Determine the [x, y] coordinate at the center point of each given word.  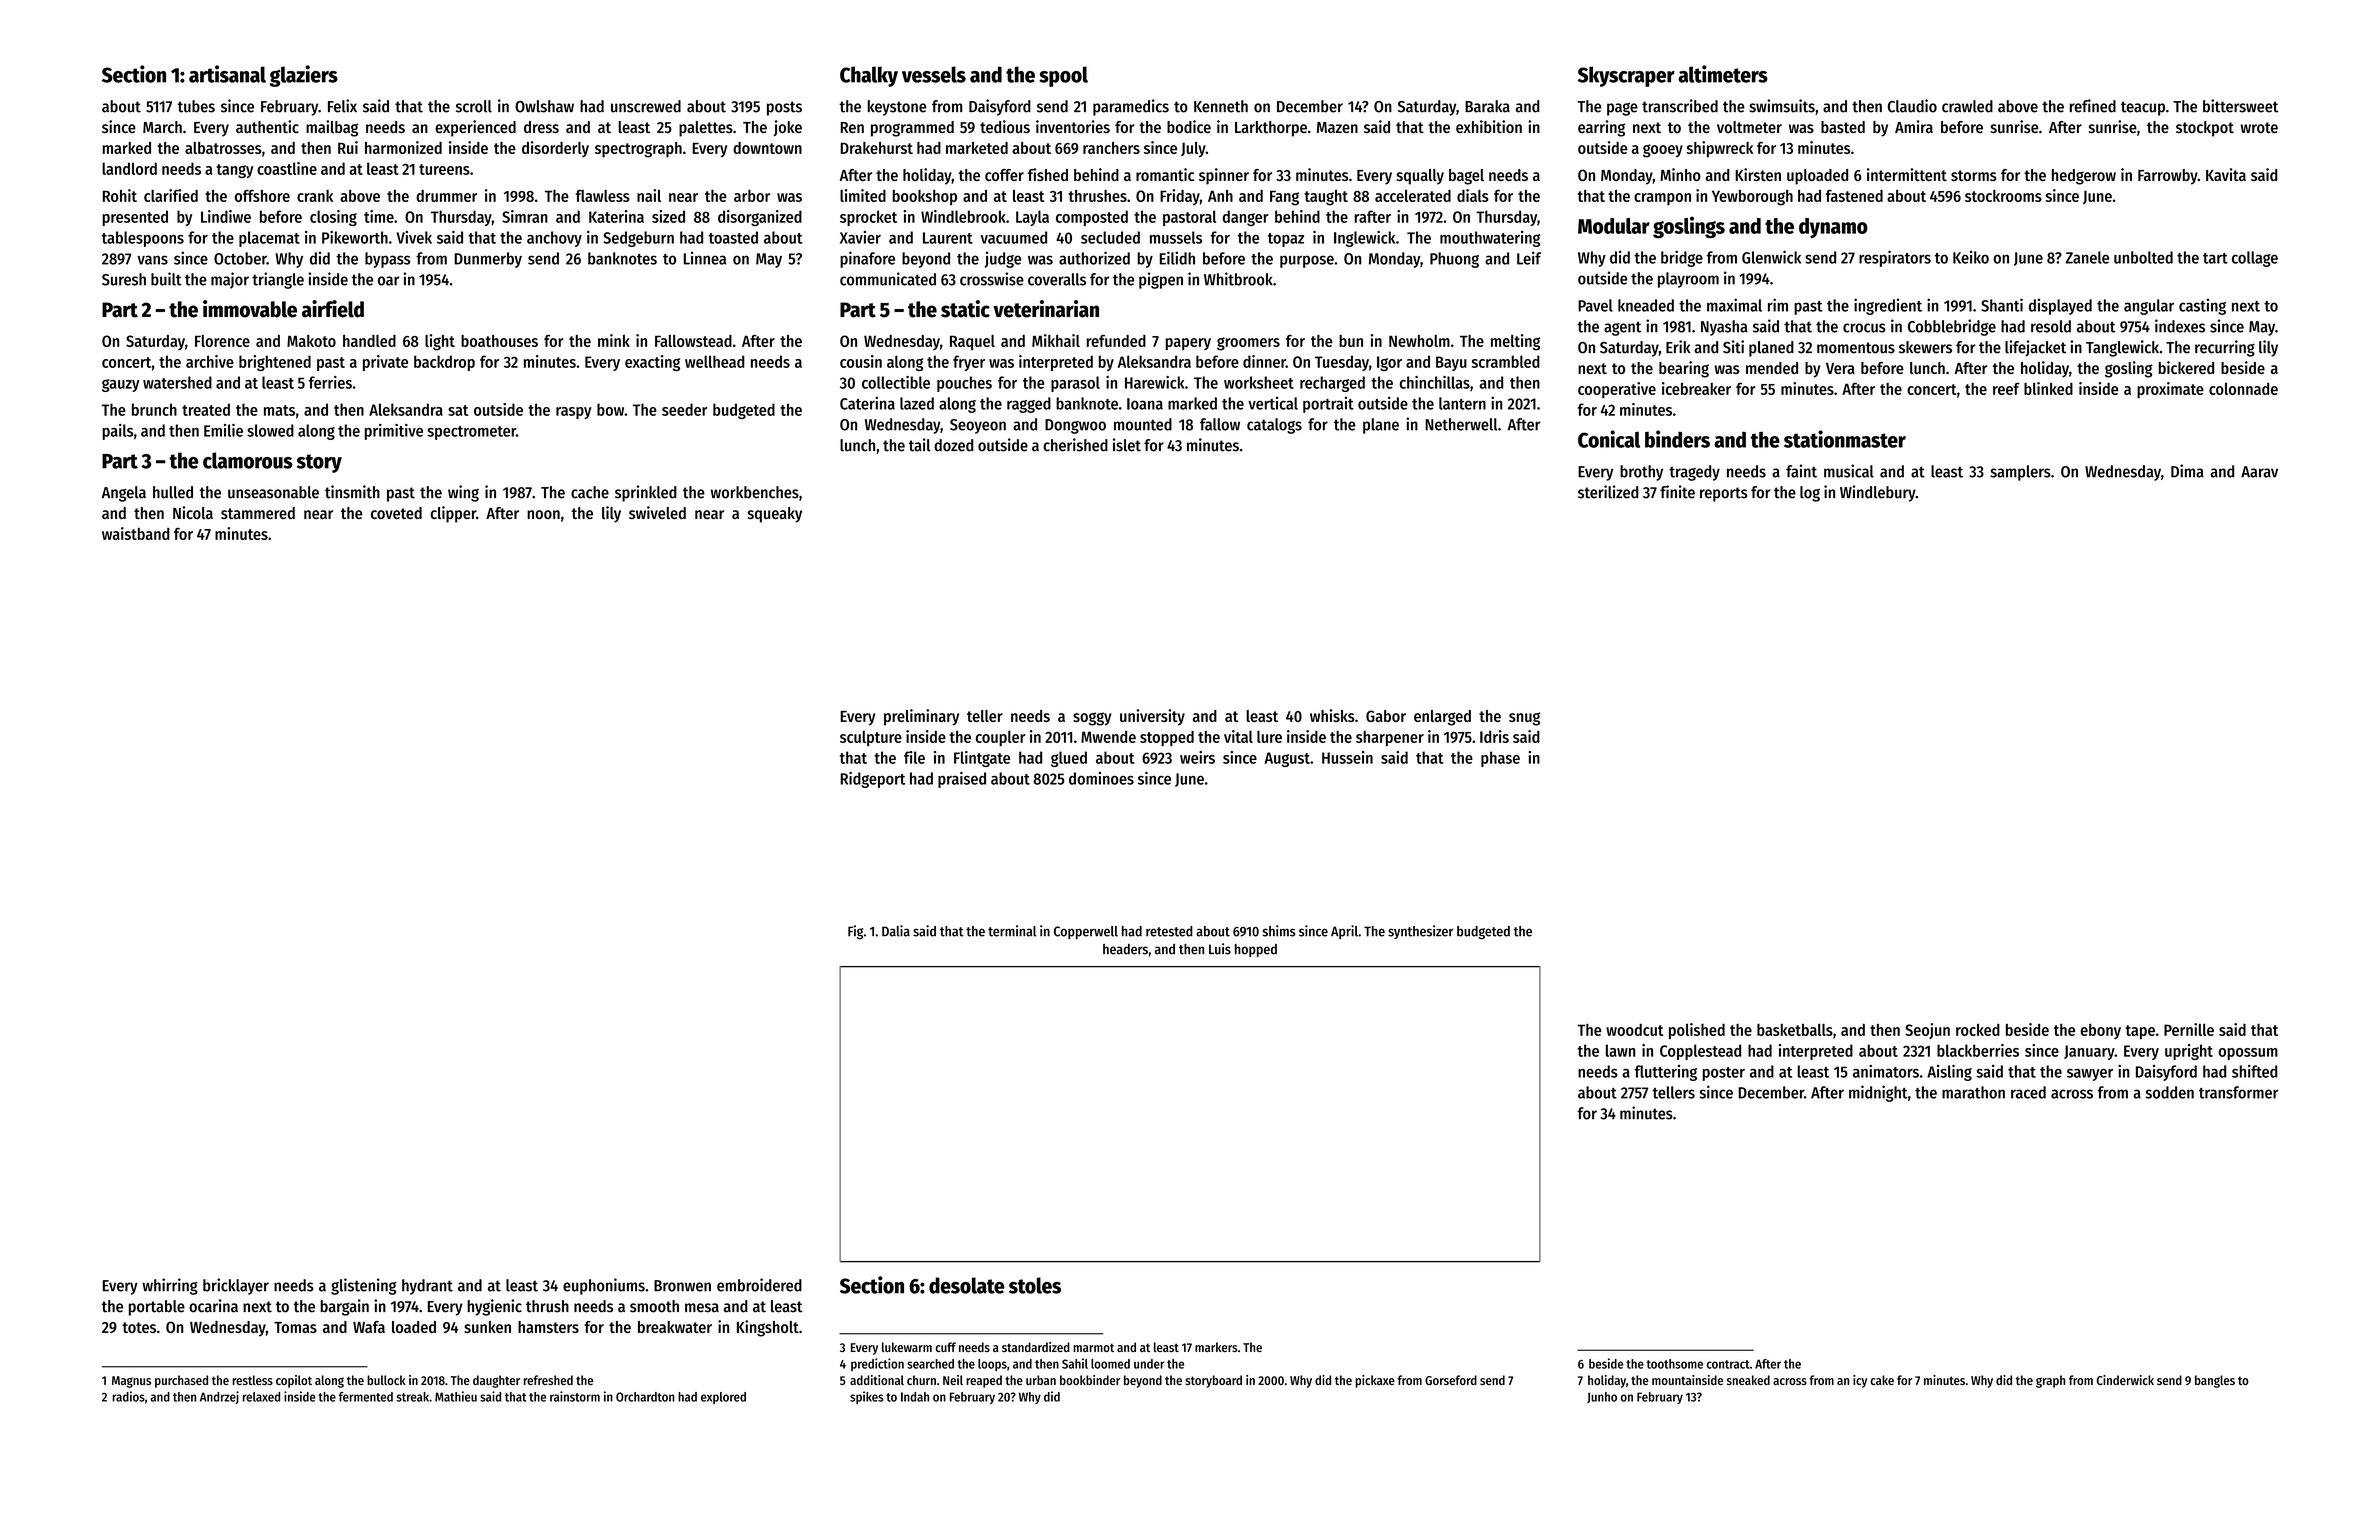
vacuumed [1014, 237]
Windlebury [1878, 493]
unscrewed [646, 106]
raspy [574, 413]
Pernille [2189, 1029]
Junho [1602, 1397]
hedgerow [2084, 177]
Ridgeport [872, 780]
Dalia [896, 931]
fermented [366, 1397]
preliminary [921, 717]
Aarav [2259, 472]
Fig [855, 932]
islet [1127, 445]
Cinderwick [2125, 1380]
